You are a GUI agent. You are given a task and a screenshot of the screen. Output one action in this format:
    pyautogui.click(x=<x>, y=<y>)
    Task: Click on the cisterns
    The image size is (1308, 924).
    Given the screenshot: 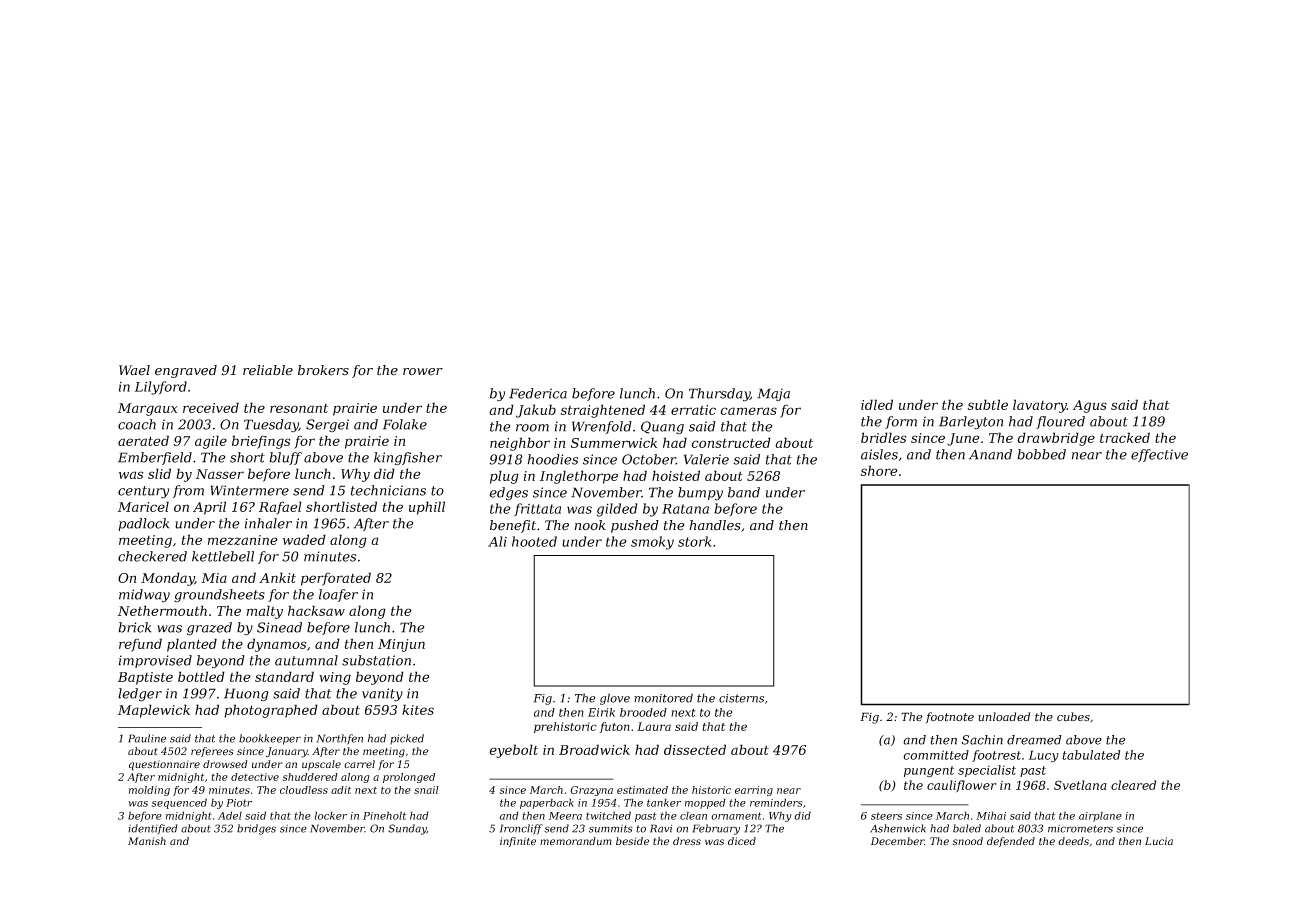 What is the action you would take?
    pyautogui.click(x=741, y=698)
